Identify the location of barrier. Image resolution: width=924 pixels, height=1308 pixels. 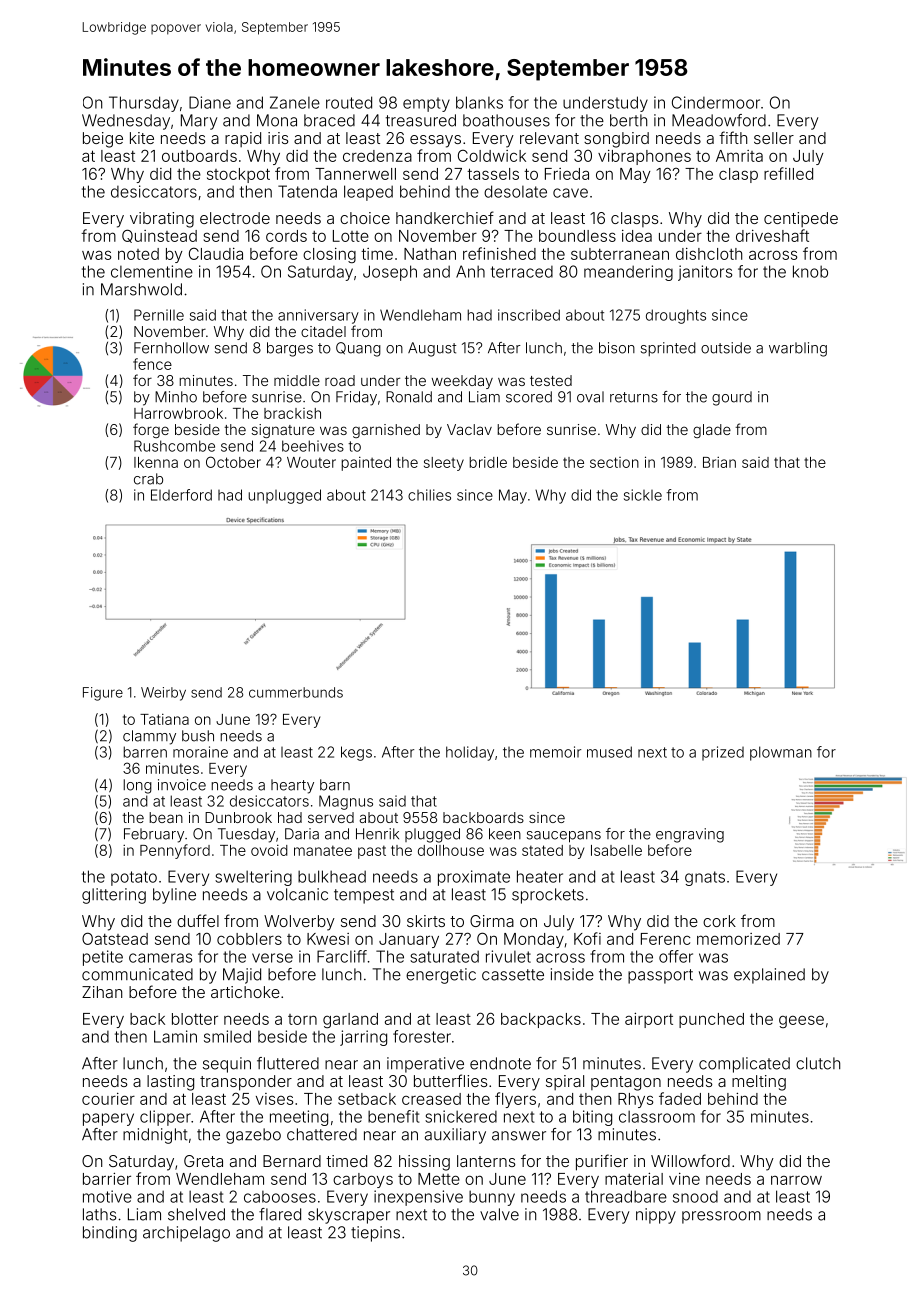
(107, 1179).
